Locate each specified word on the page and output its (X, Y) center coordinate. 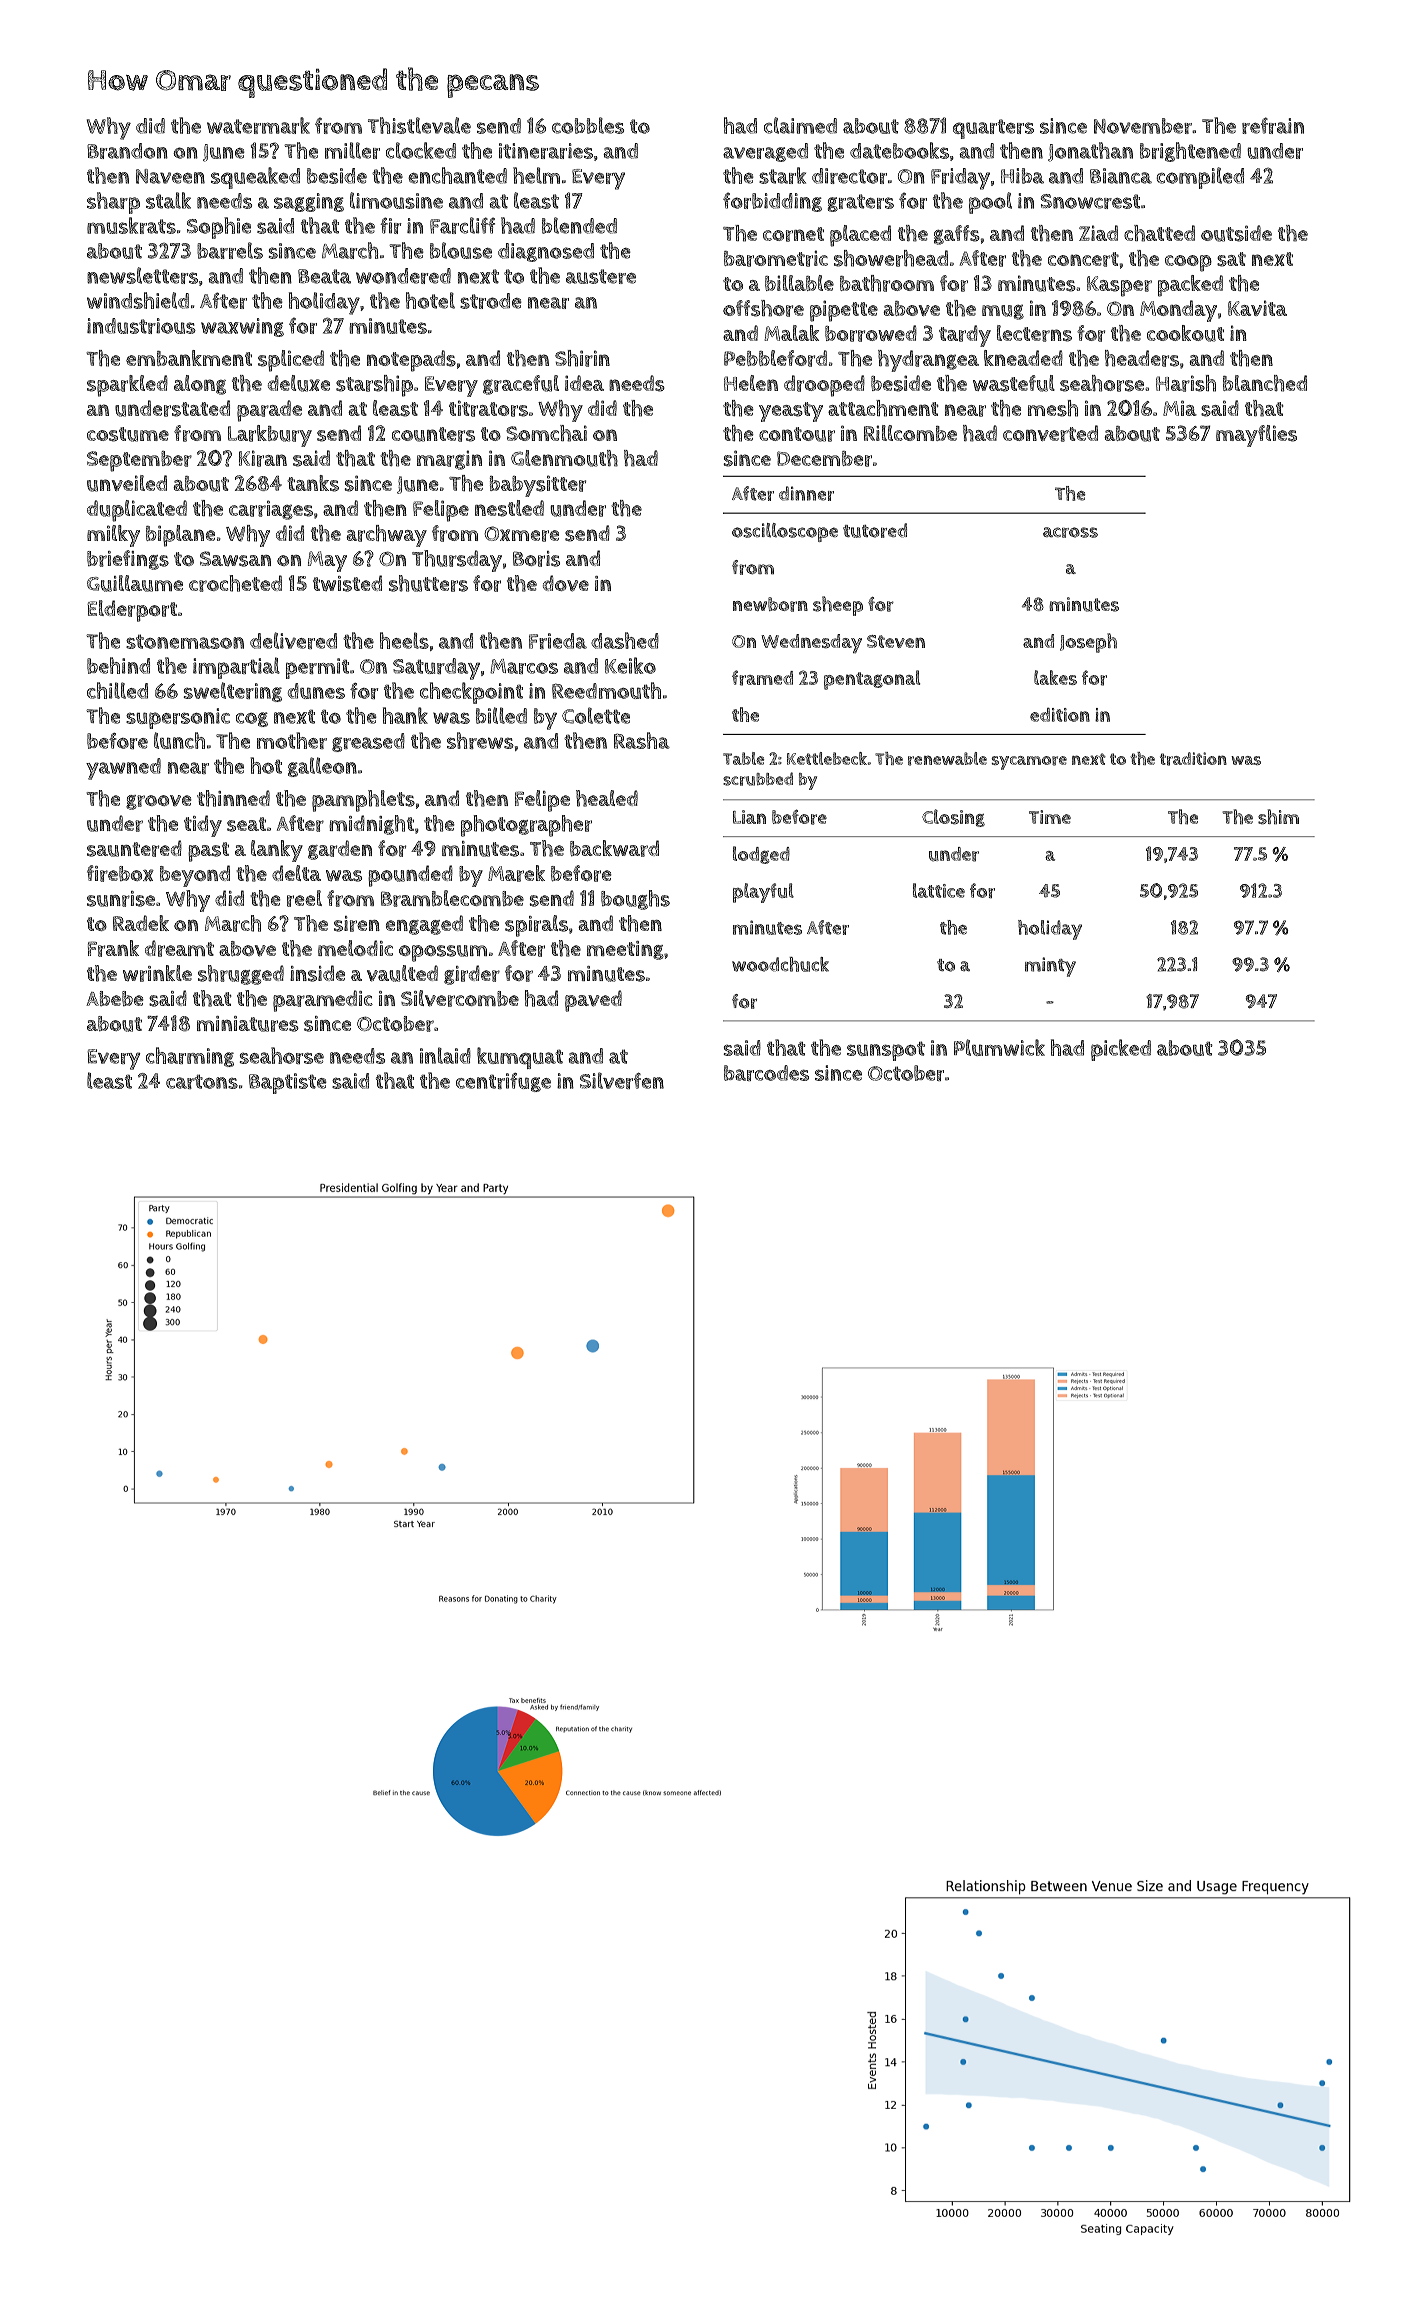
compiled (1200, 178)
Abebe (115, 998)
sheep (838, 606)
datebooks (899, 150)
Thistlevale (419, 125)
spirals (536, 926)
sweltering (233, 692)
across (1070, 532)
